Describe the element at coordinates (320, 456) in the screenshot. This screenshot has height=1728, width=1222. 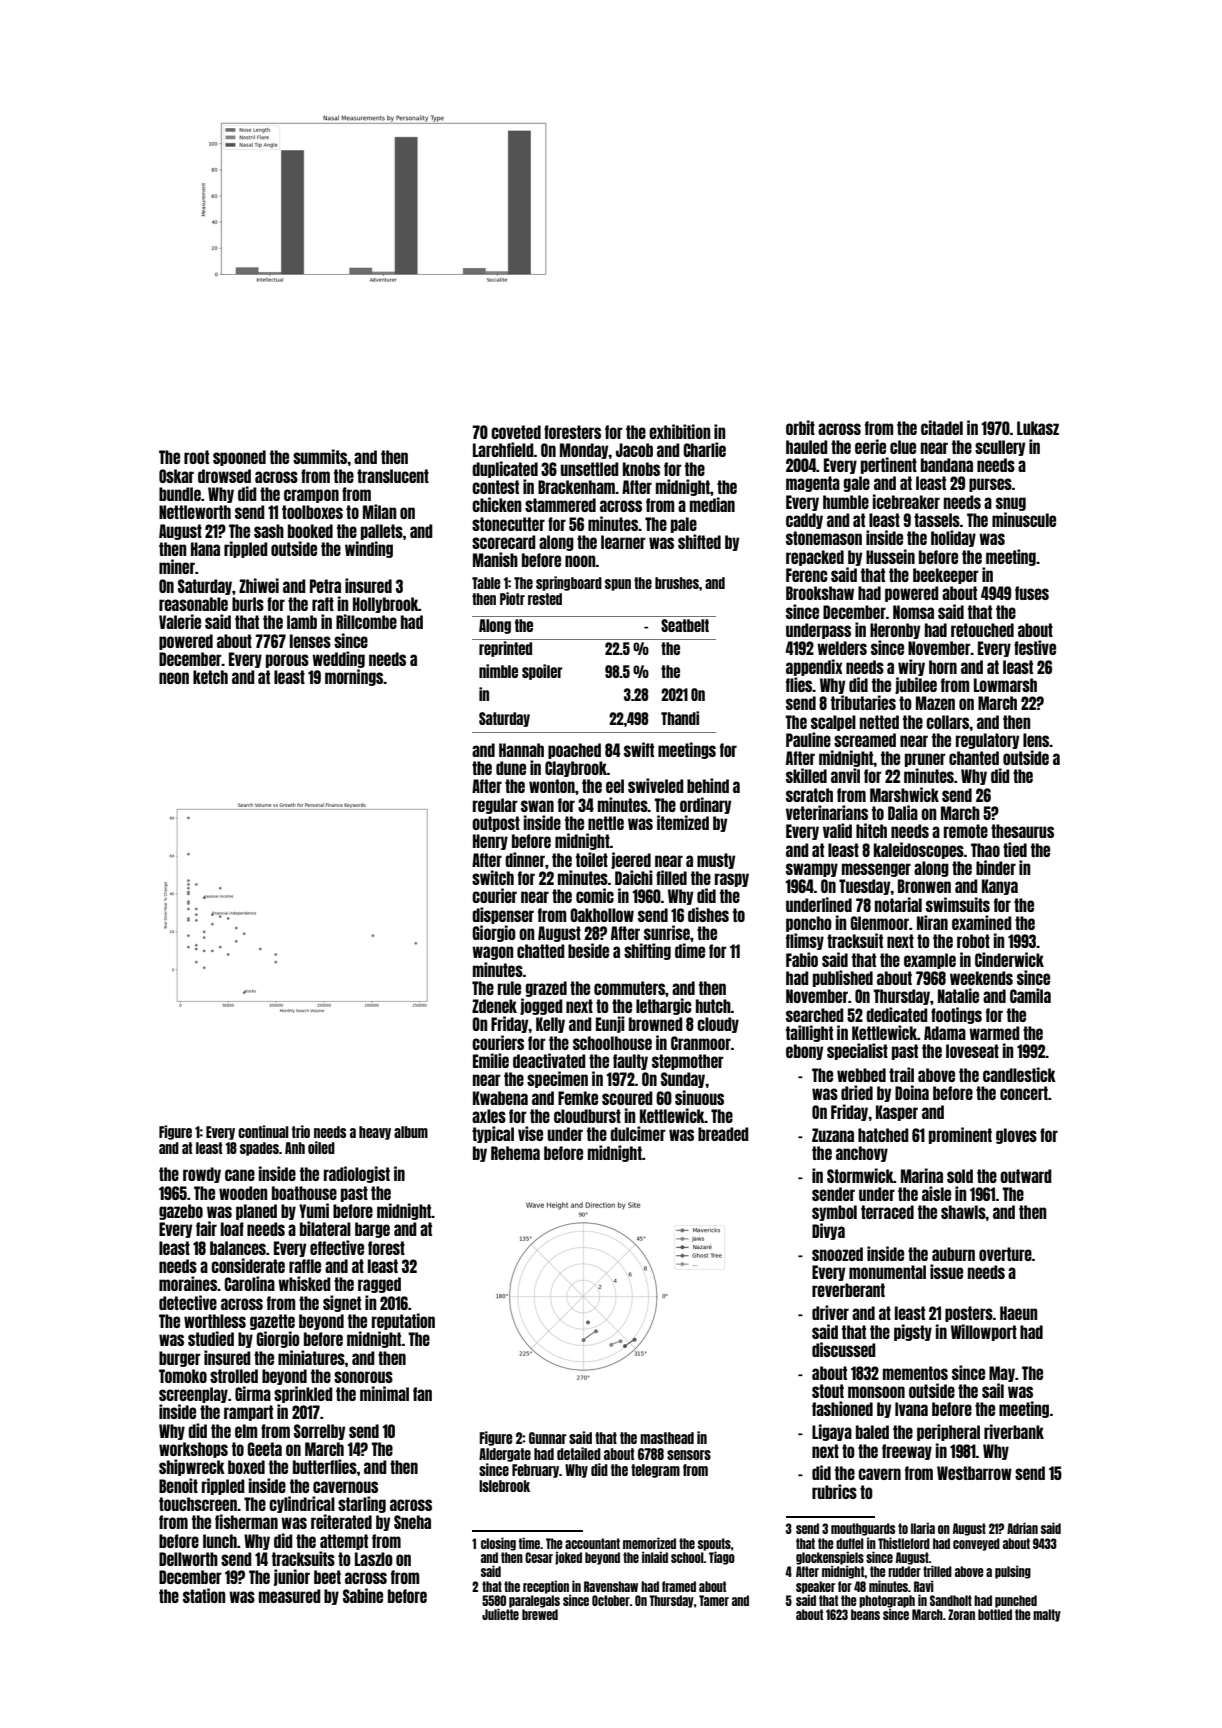
I see `summits` at that location.
